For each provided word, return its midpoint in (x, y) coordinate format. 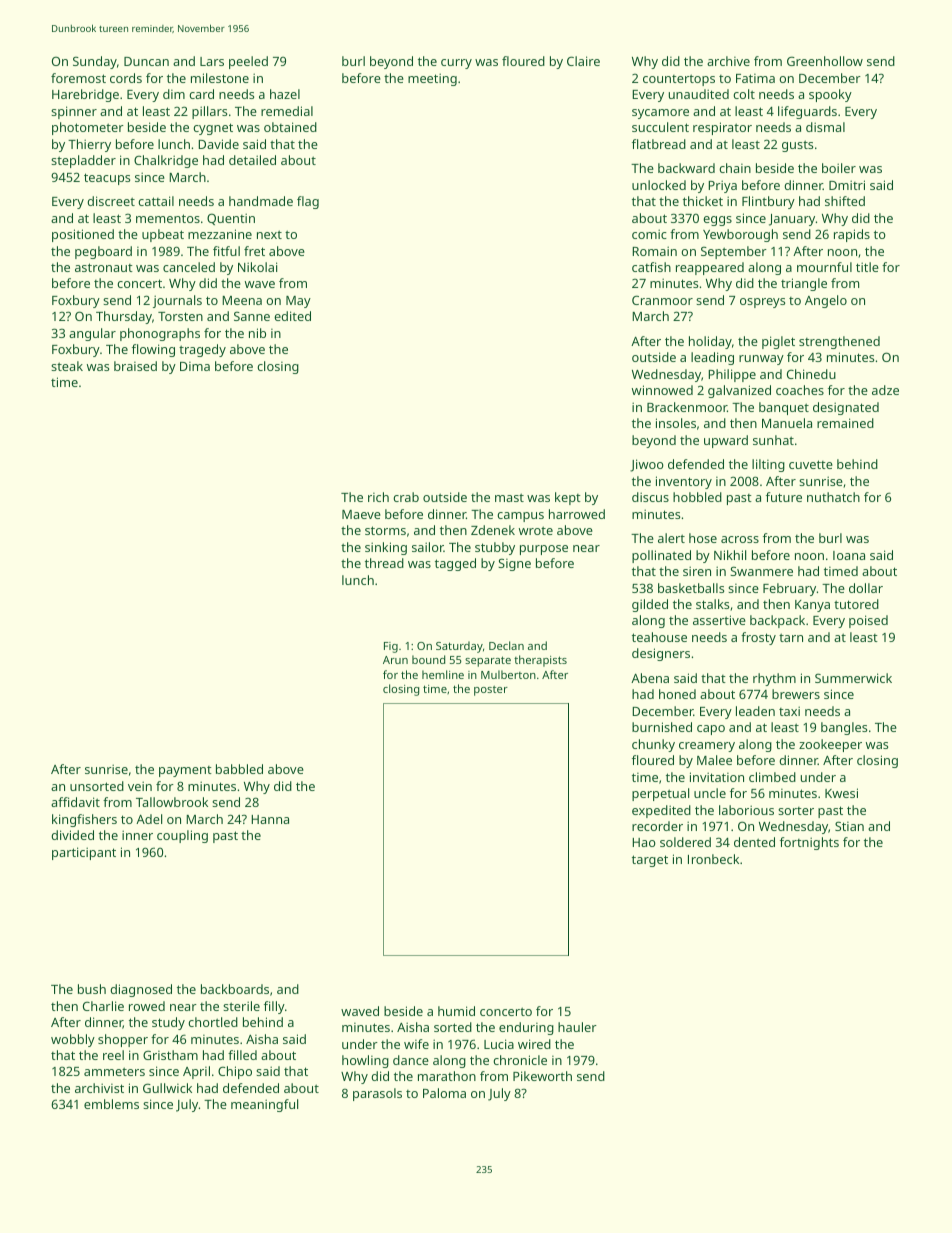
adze (885, 390)
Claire (583, 61)
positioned (83, 235)
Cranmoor (662, 300)
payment (185, 771)
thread (384, 563)
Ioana (849, 555)
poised (868, 621)
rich (378, 497)
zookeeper (830, 745)
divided (72, 835)
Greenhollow (825, 61)
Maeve (361, 514)
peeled (248, 62)
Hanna (270, 819)
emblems (111, 1104)
